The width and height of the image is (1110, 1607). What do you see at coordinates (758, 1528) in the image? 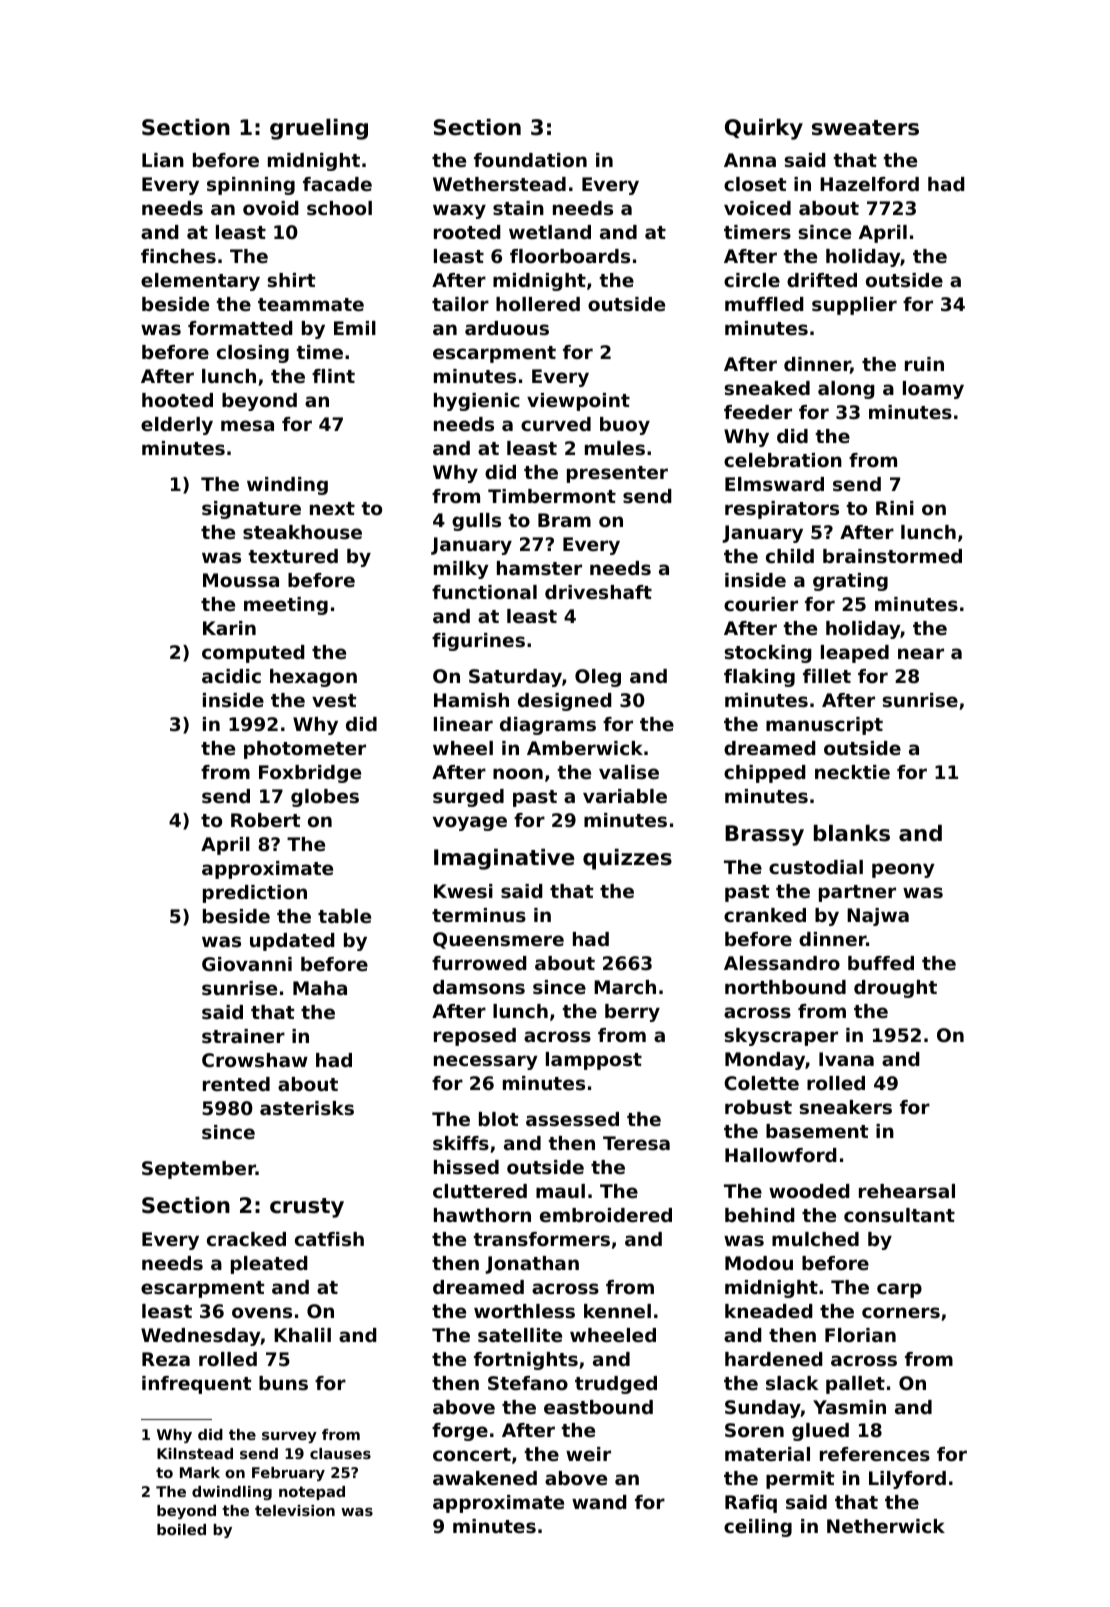
I see `ceiling` at bounding box center [758, 1528].
